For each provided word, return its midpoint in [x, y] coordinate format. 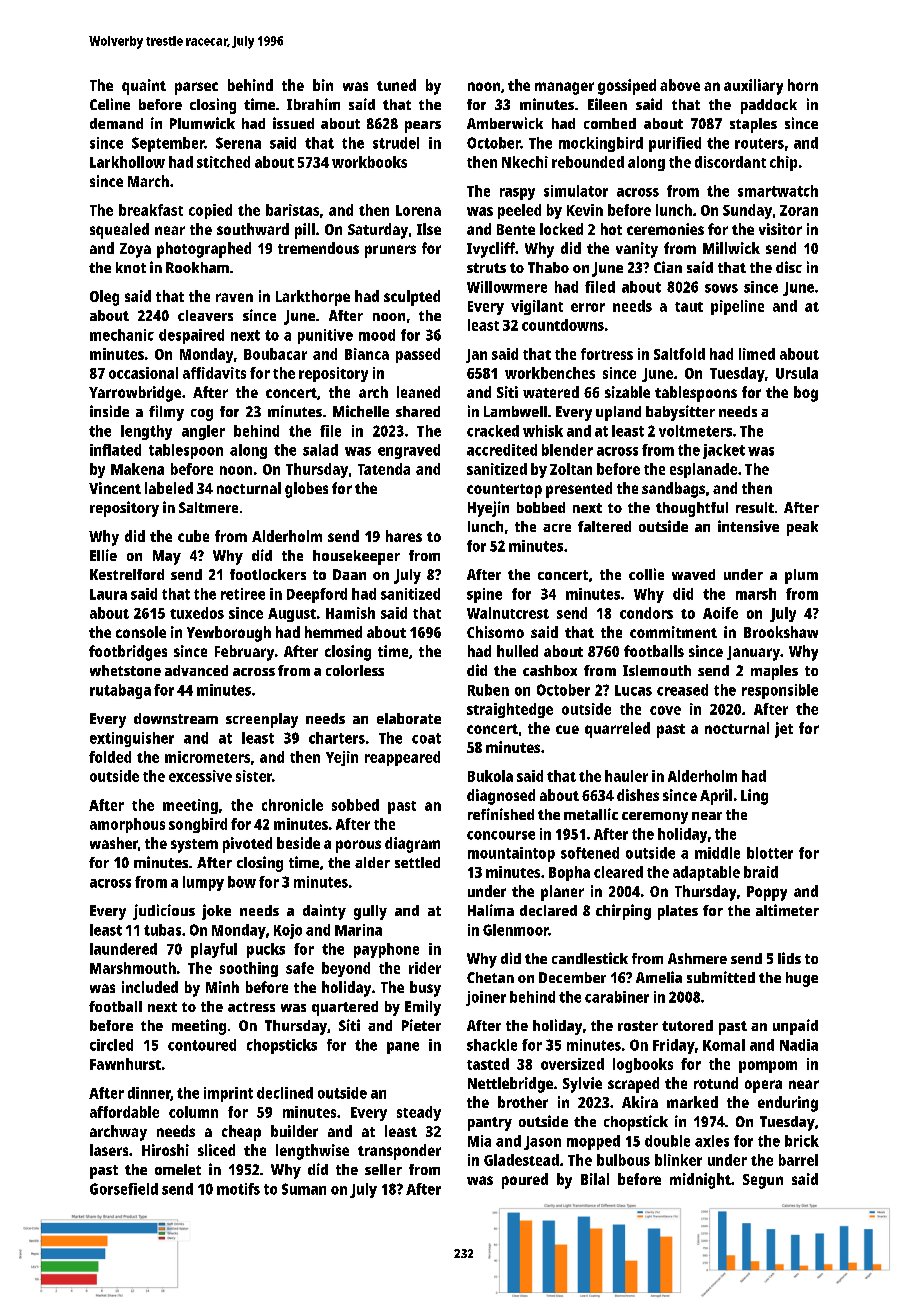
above [680, 85]
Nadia [799, 1045]
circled [111, 1045]
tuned [396, 85]
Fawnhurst [125, 1064]
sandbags [673, 490]
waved [693, 574]
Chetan [490, 977]
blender [567, 450]
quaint [144, 87]
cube [193, 536]
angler [203, 432]
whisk [543, 431]
